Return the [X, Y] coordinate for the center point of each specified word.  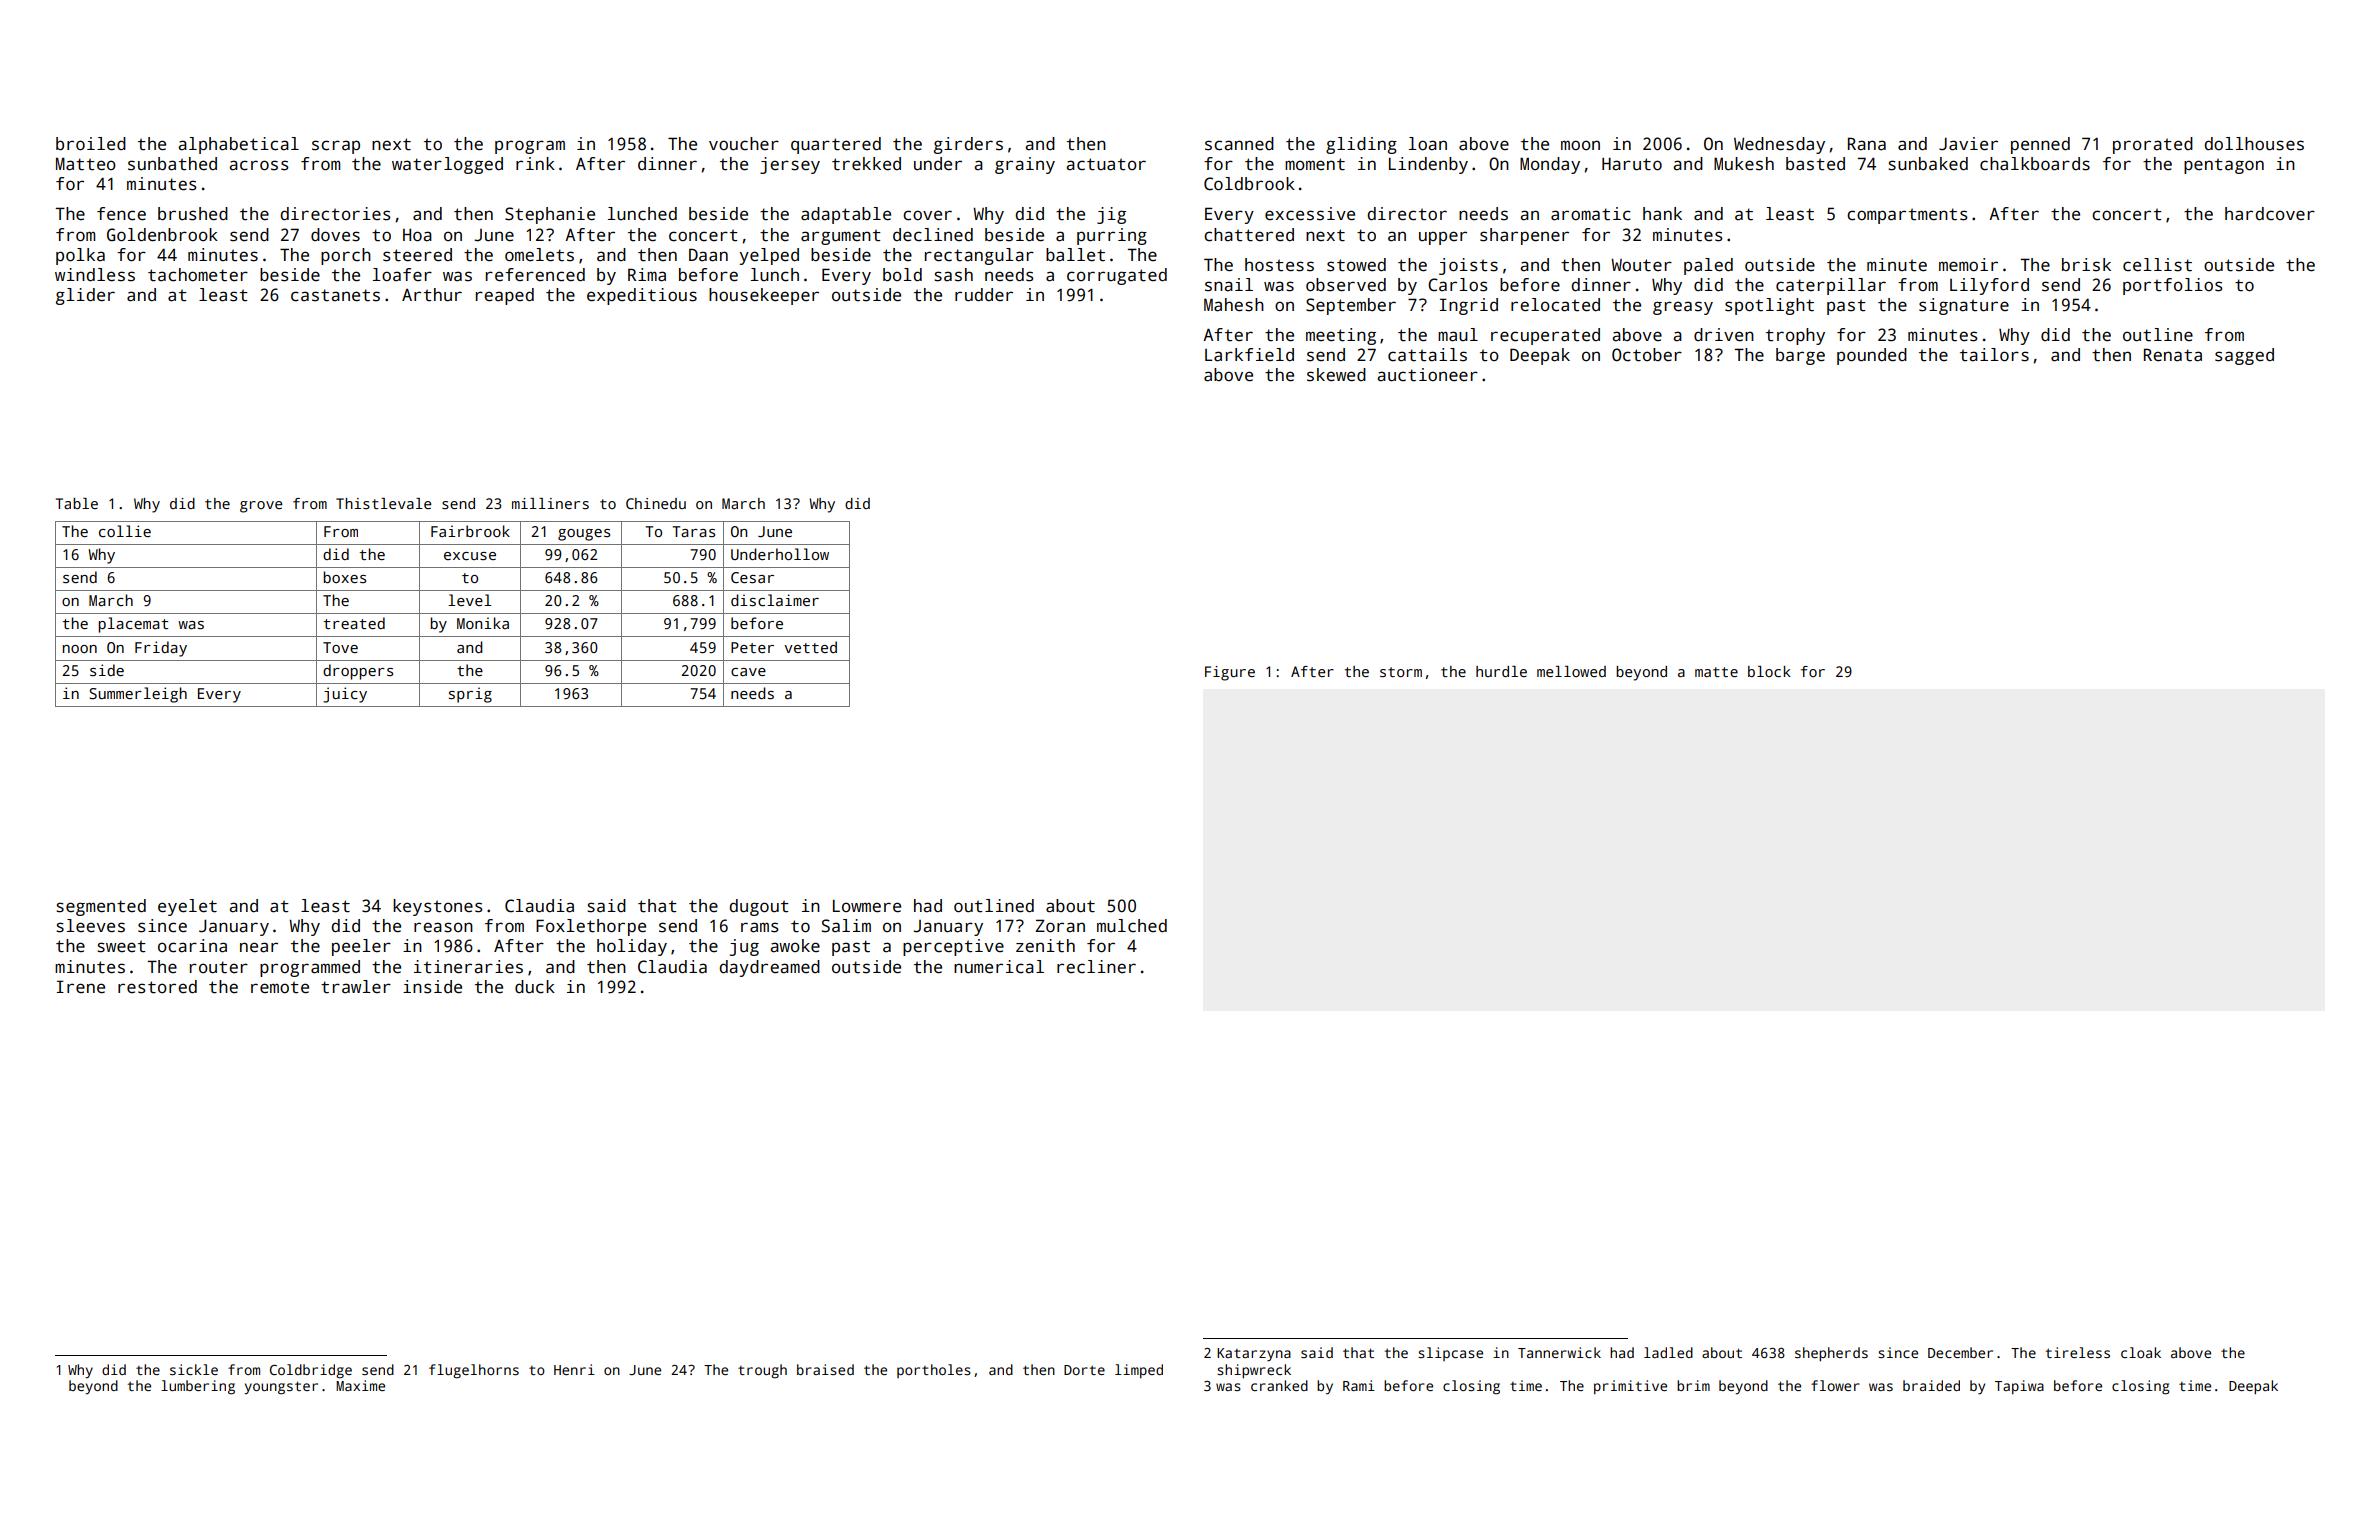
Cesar [752, 577]
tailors [1994, 355]
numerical [999, 967]
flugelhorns [474, 1371]
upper [1443, 238]
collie [125, 531]
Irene [81, 987]
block [1769, 671]
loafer [402, 275]
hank [1662, 214]
